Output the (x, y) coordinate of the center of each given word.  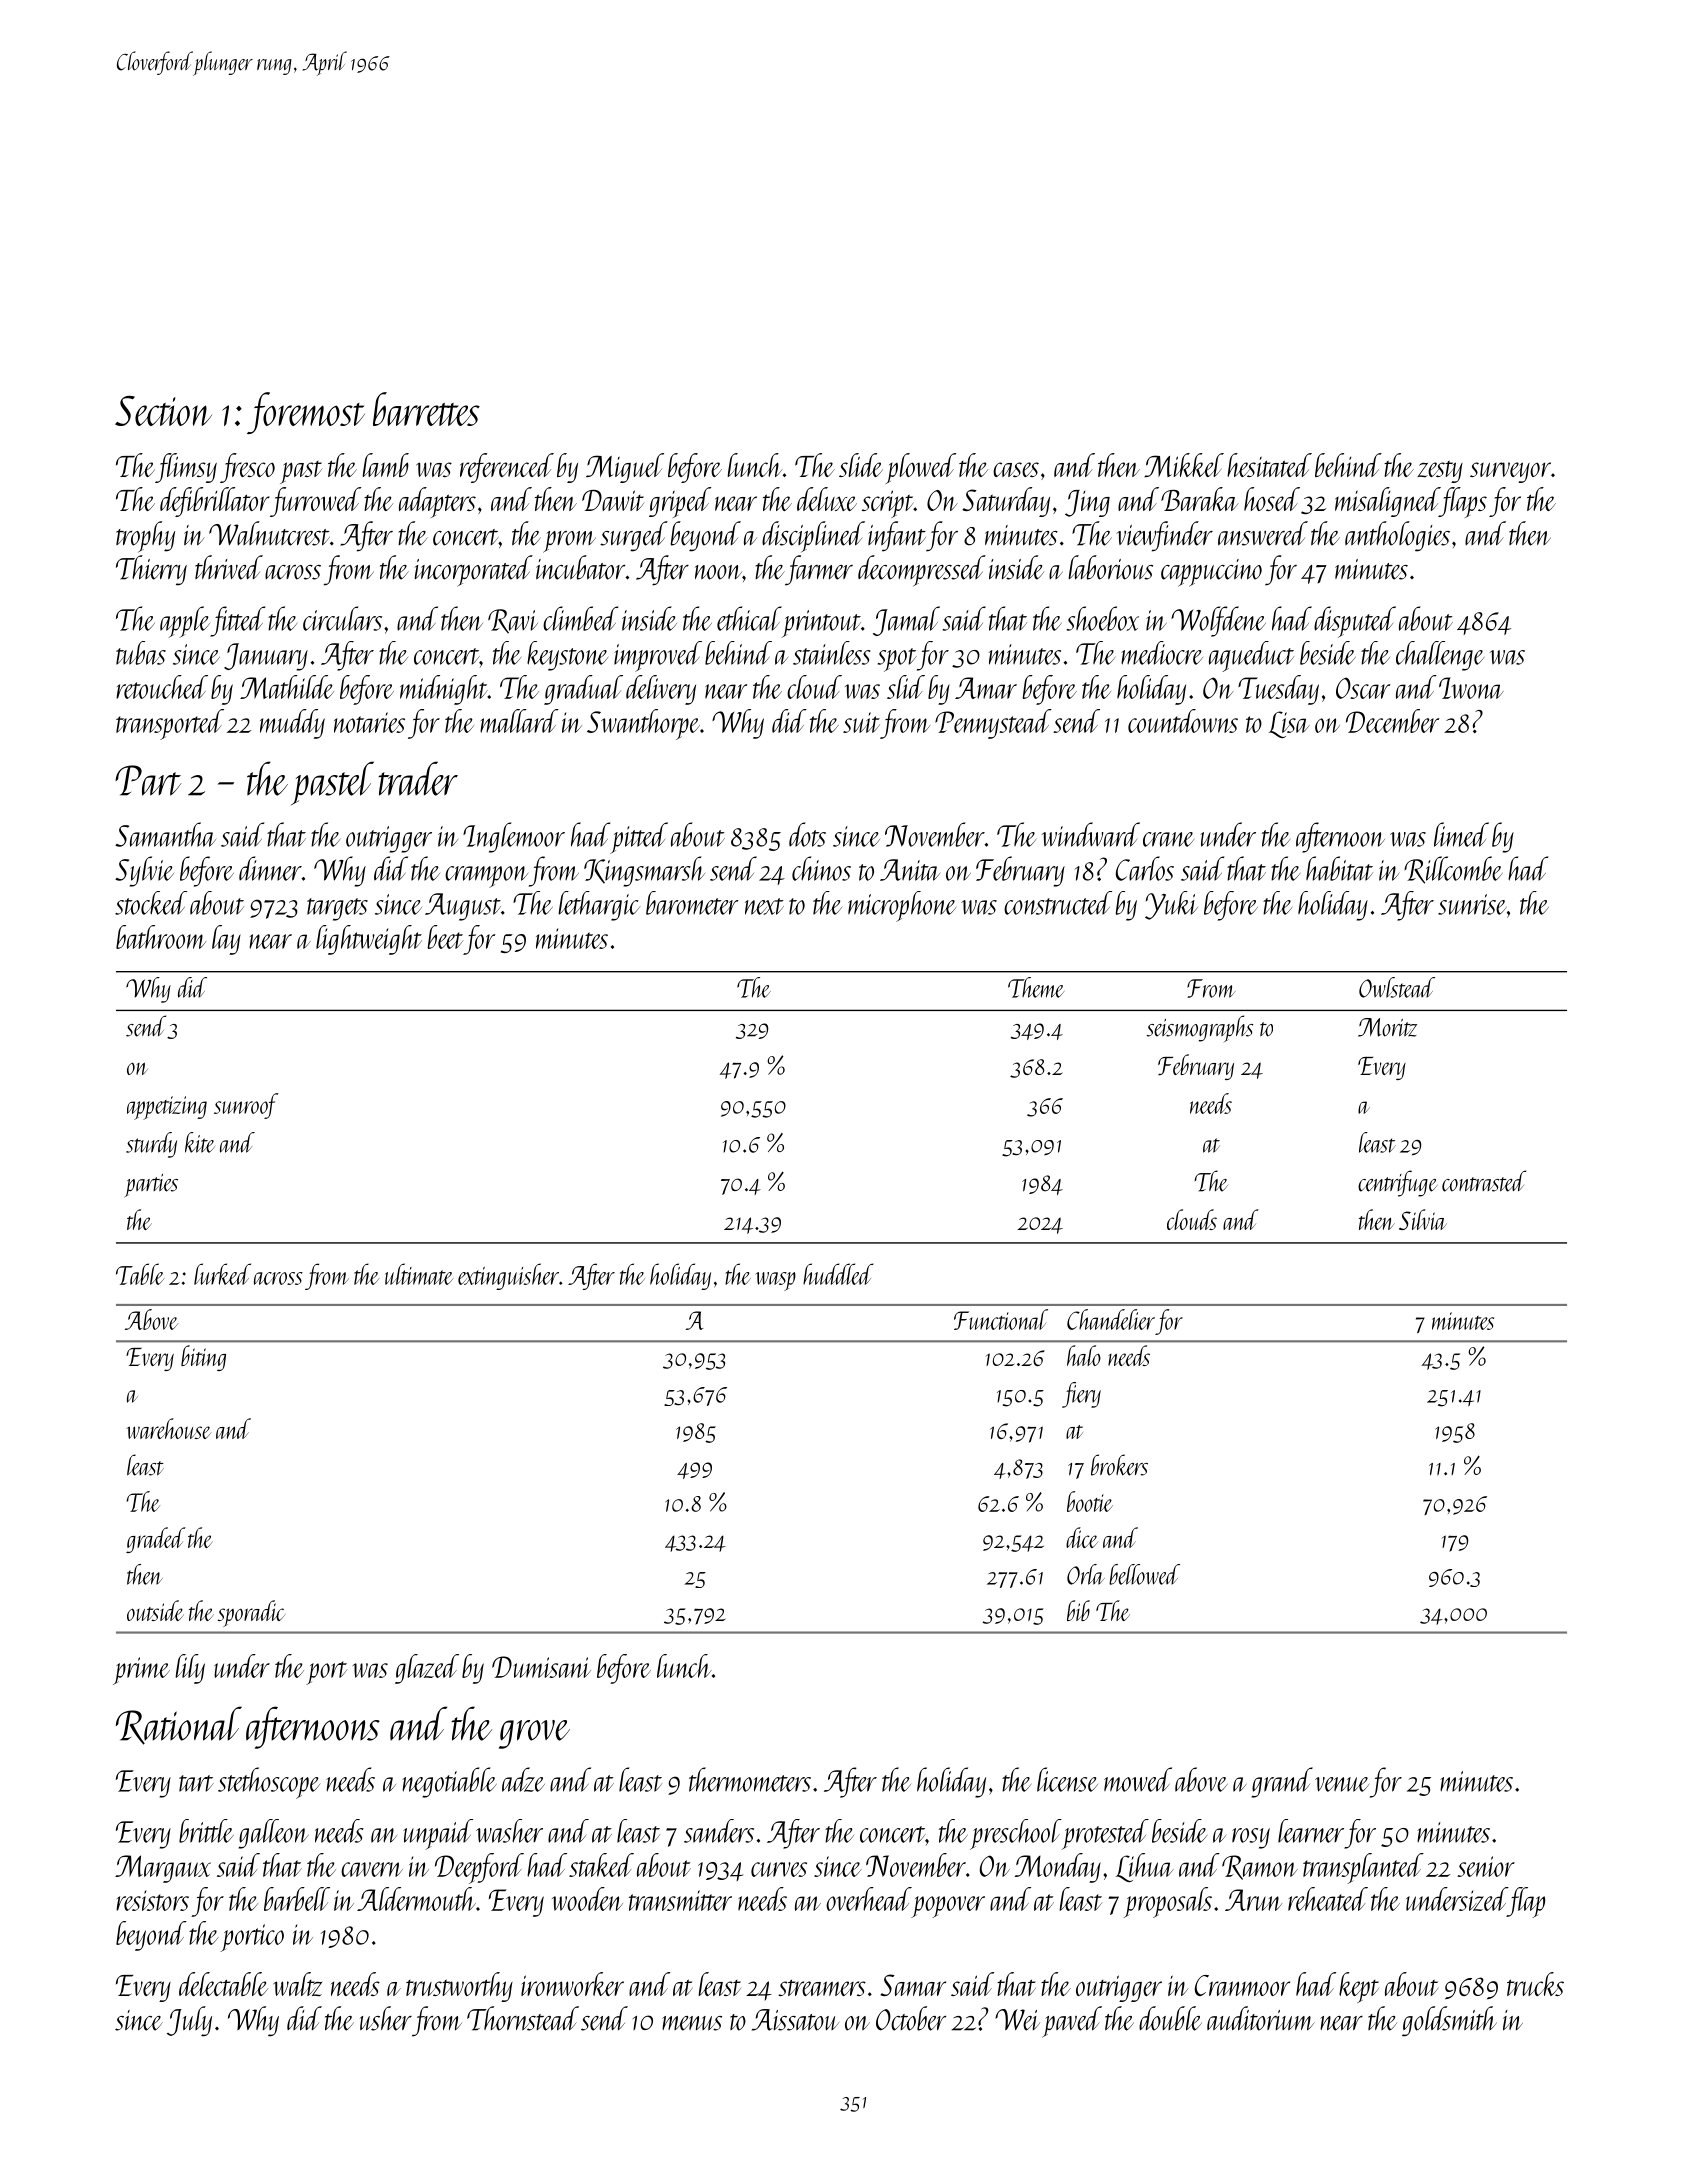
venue (1342, 1784)
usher (386, 2018)
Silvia (1423, 1219)
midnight (443, 690)
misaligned (1387, 502)
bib (1078, 1610)
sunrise (1472, 904)
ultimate (419, 1274)
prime (141, 1671)
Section (163, 411)
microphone (902, 906)
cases (1016, 469)
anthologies (1397, 536)
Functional (1001, 1319)
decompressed (922, 570)
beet (445, 937)
